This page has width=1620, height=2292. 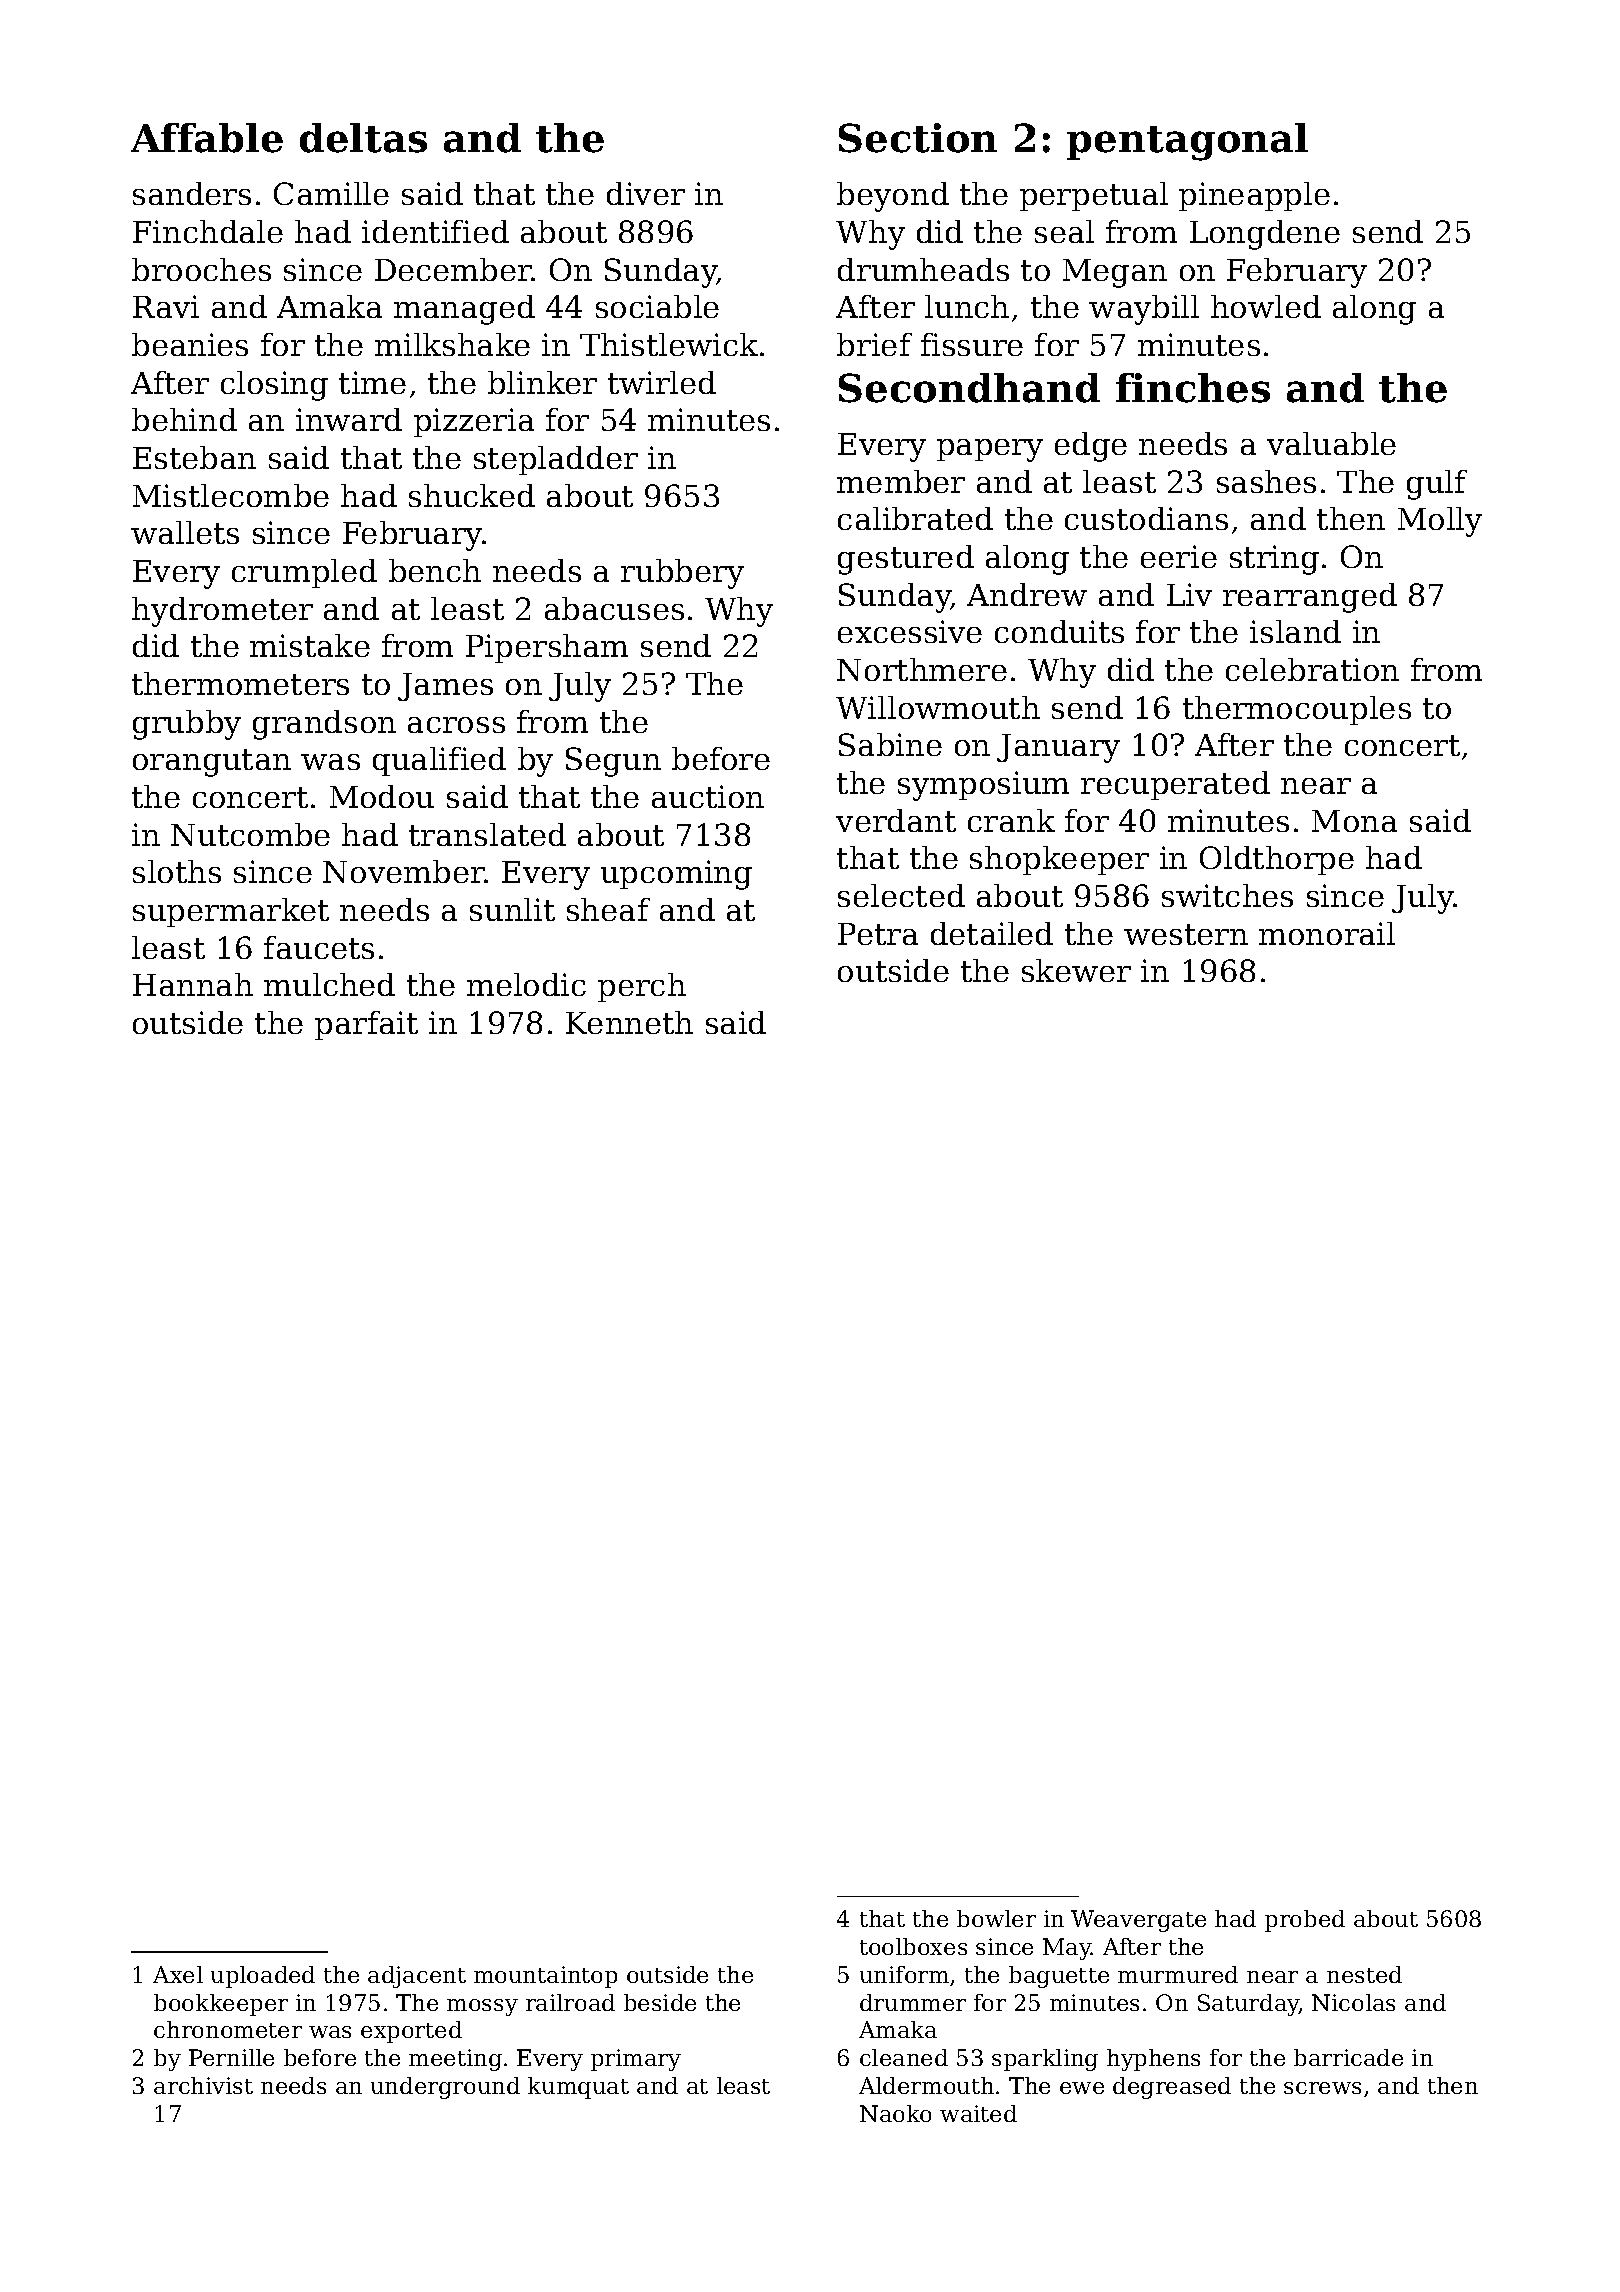 I want to click on identified, so click(x=435, y=231).
